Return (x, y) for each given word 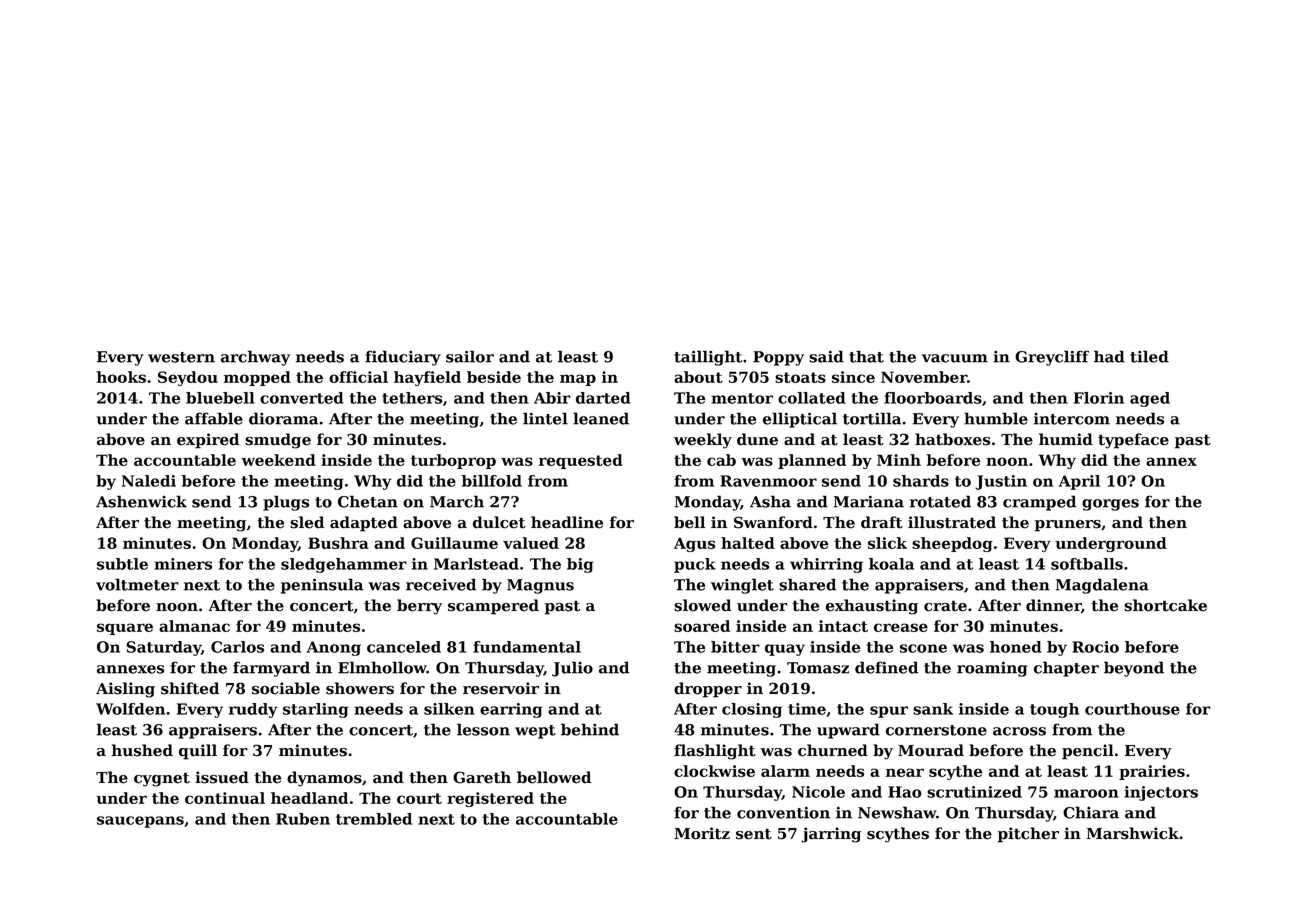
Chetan (368, 501)
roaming (992, 669)
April (1079, 482)
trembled (374, 819)
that (866, 356)
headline (567, 522)
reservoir (501, 688)
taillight (708, 358)
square (125, 629)
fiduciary (403, 358)
